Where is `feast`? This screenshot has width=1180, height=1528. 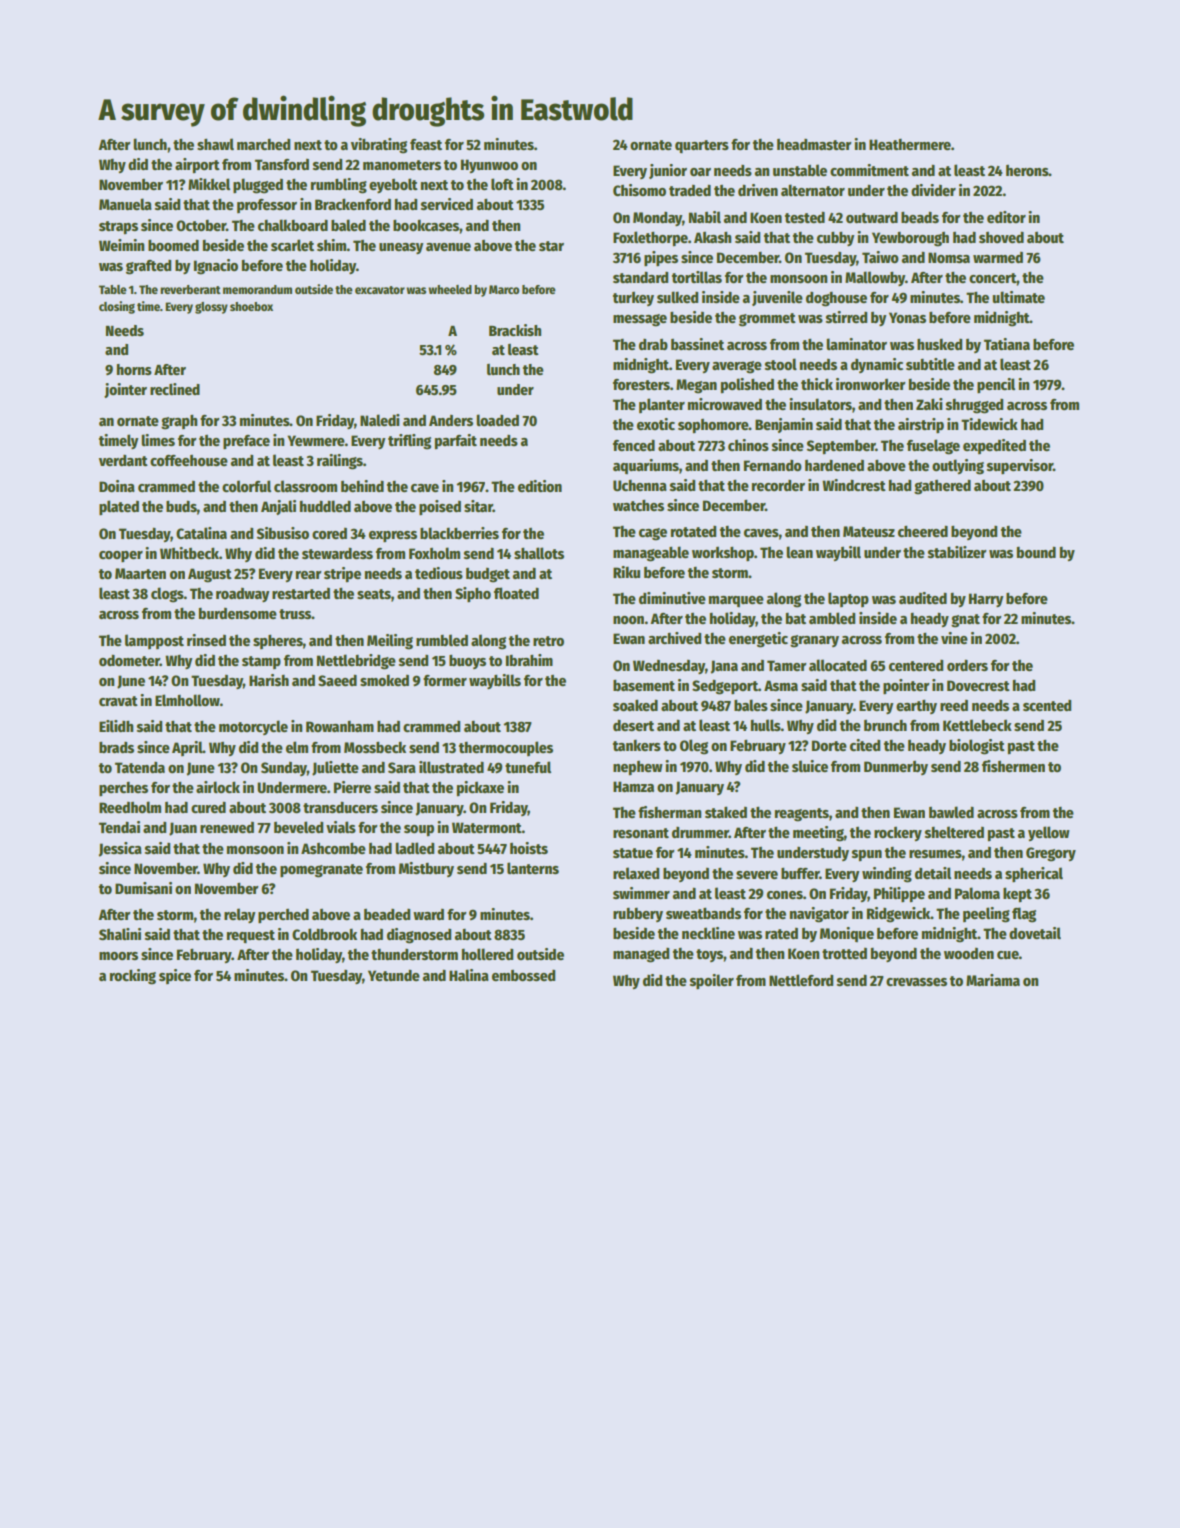 feast is located at coordinates (426, 144).
